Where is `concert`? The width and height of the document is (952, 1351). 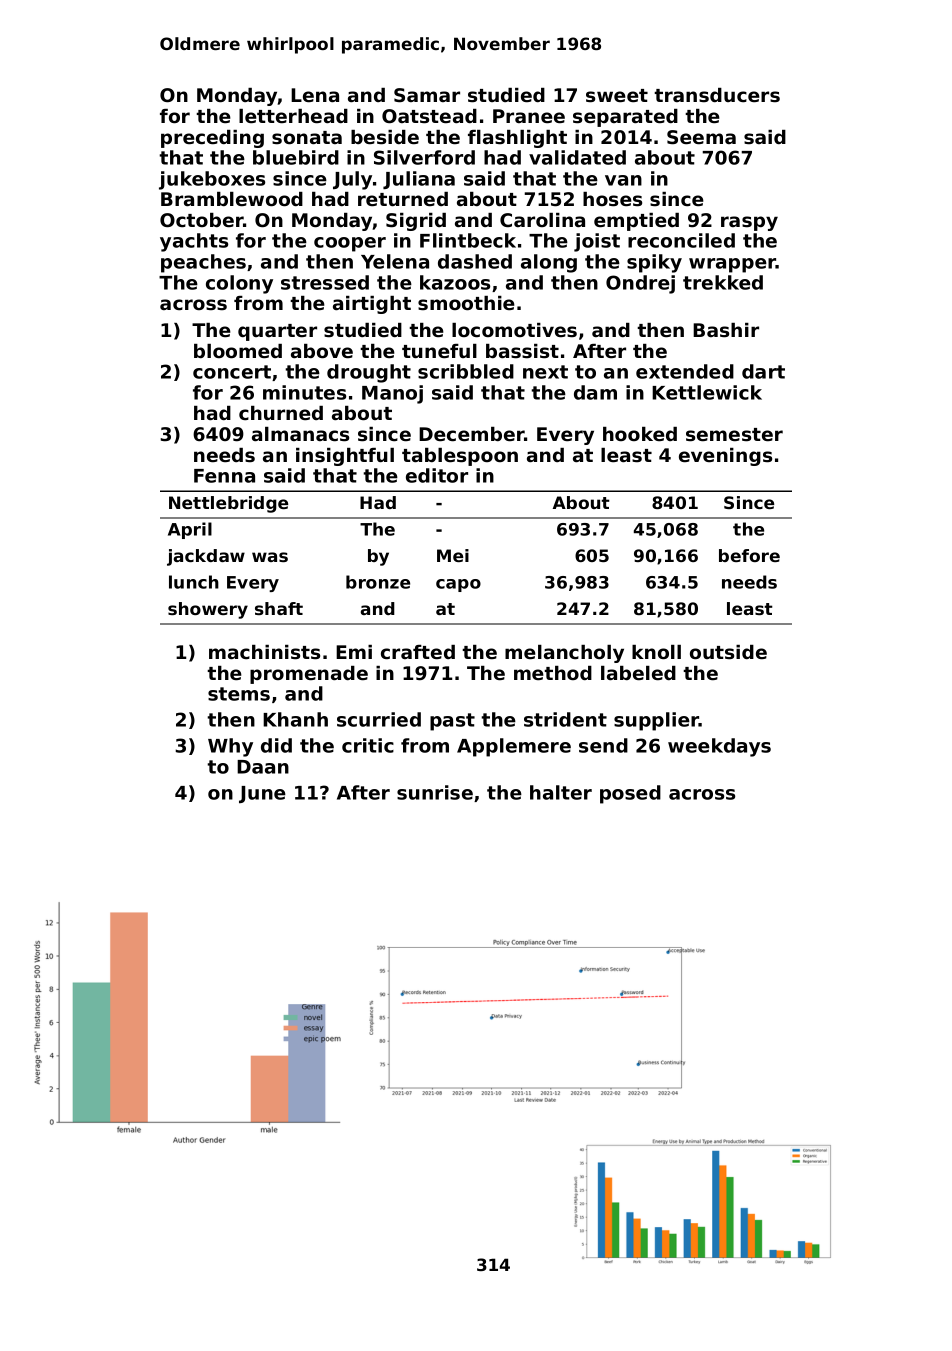
concert is located at coordinates (232, 372).
